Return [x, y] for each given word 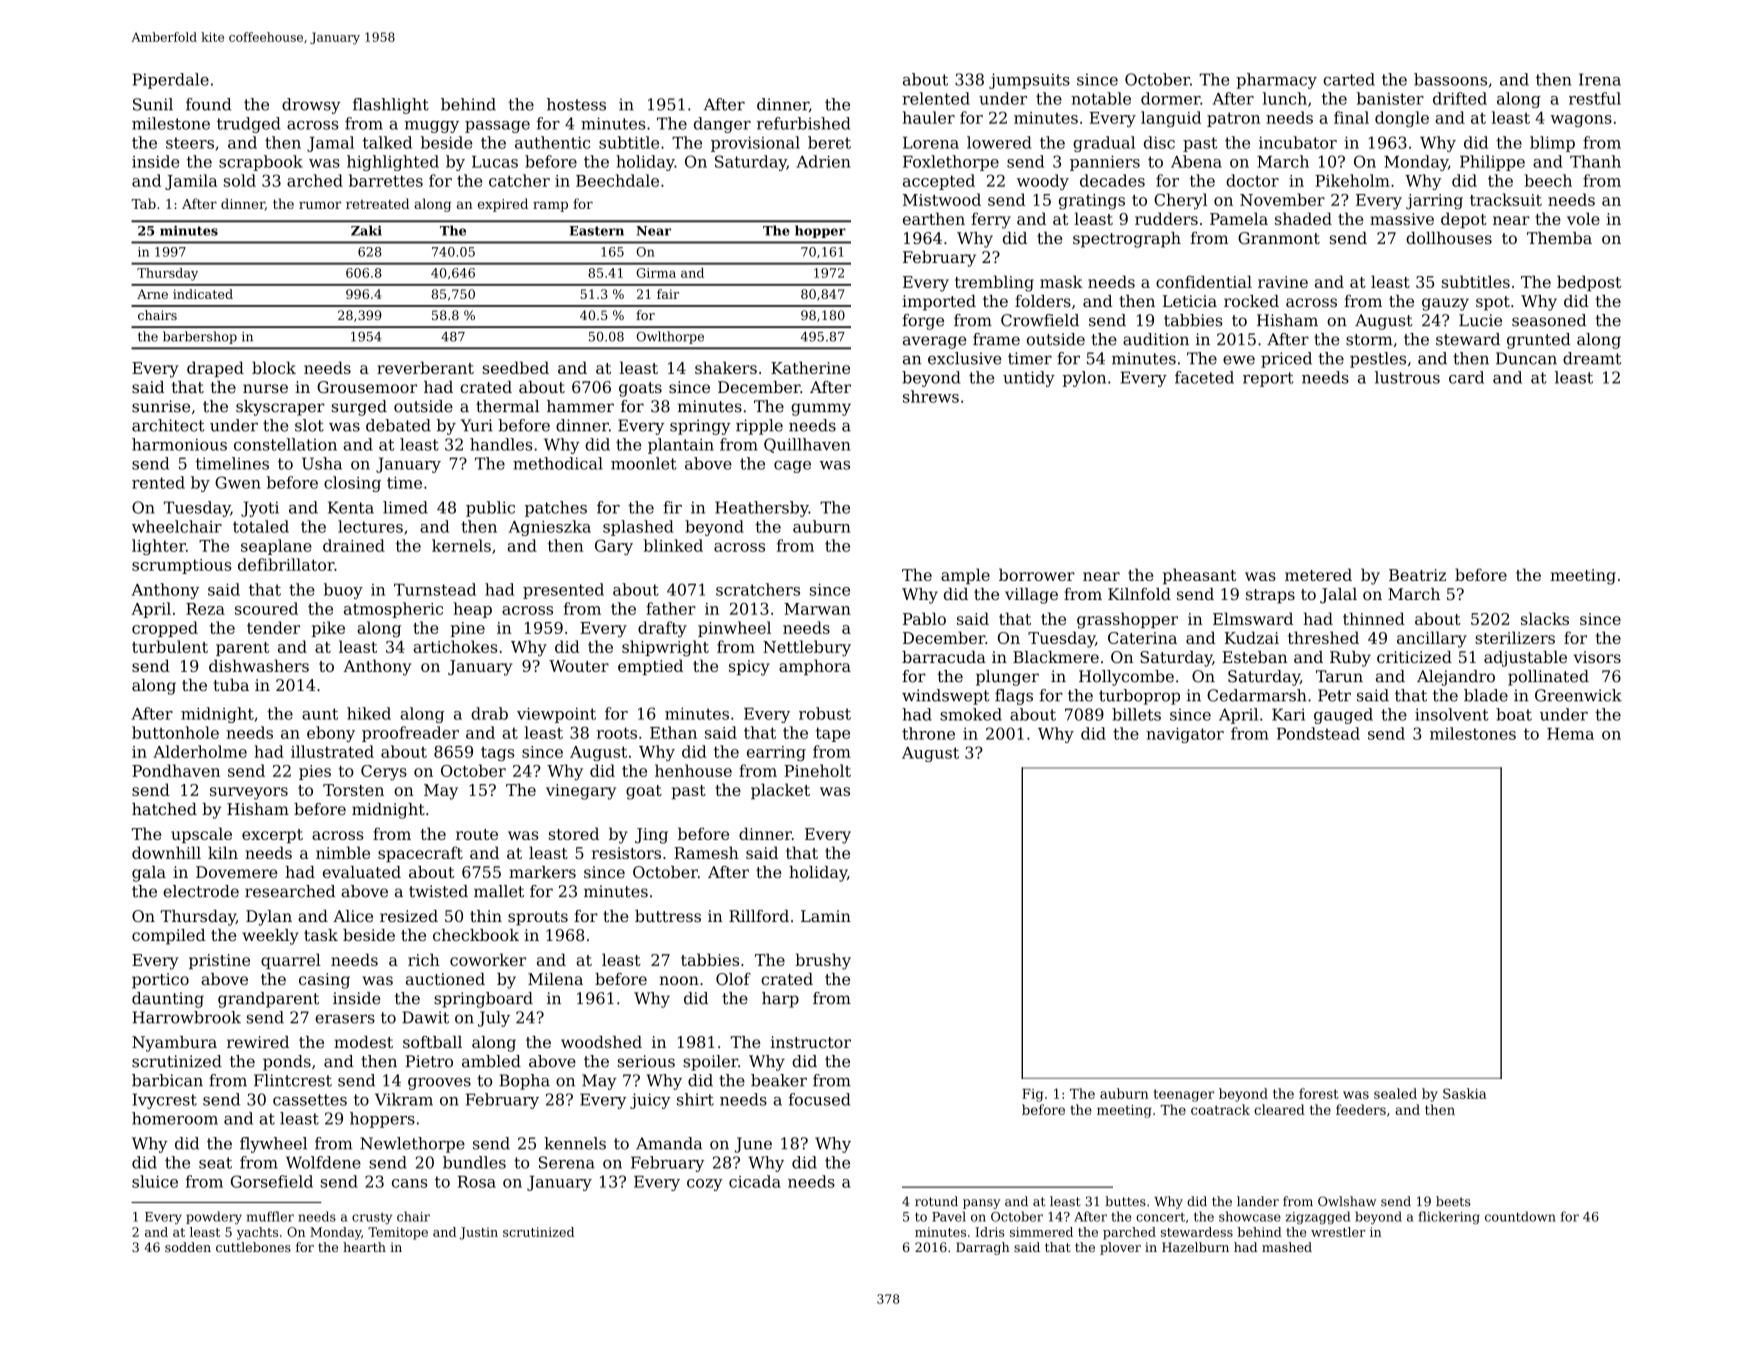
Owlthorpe [670, 337]
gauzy [1445, 304]
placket [780, 791]
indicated [203, 294]
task [321, 935]
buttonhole [175, 732]
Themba [1559, 238]
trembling [994, 283]
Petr [1334, 695]
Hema [1570, 734]
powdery [214, 1217]
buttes [1125, 1201]
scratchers [758, 589]
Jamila [191, 182]
